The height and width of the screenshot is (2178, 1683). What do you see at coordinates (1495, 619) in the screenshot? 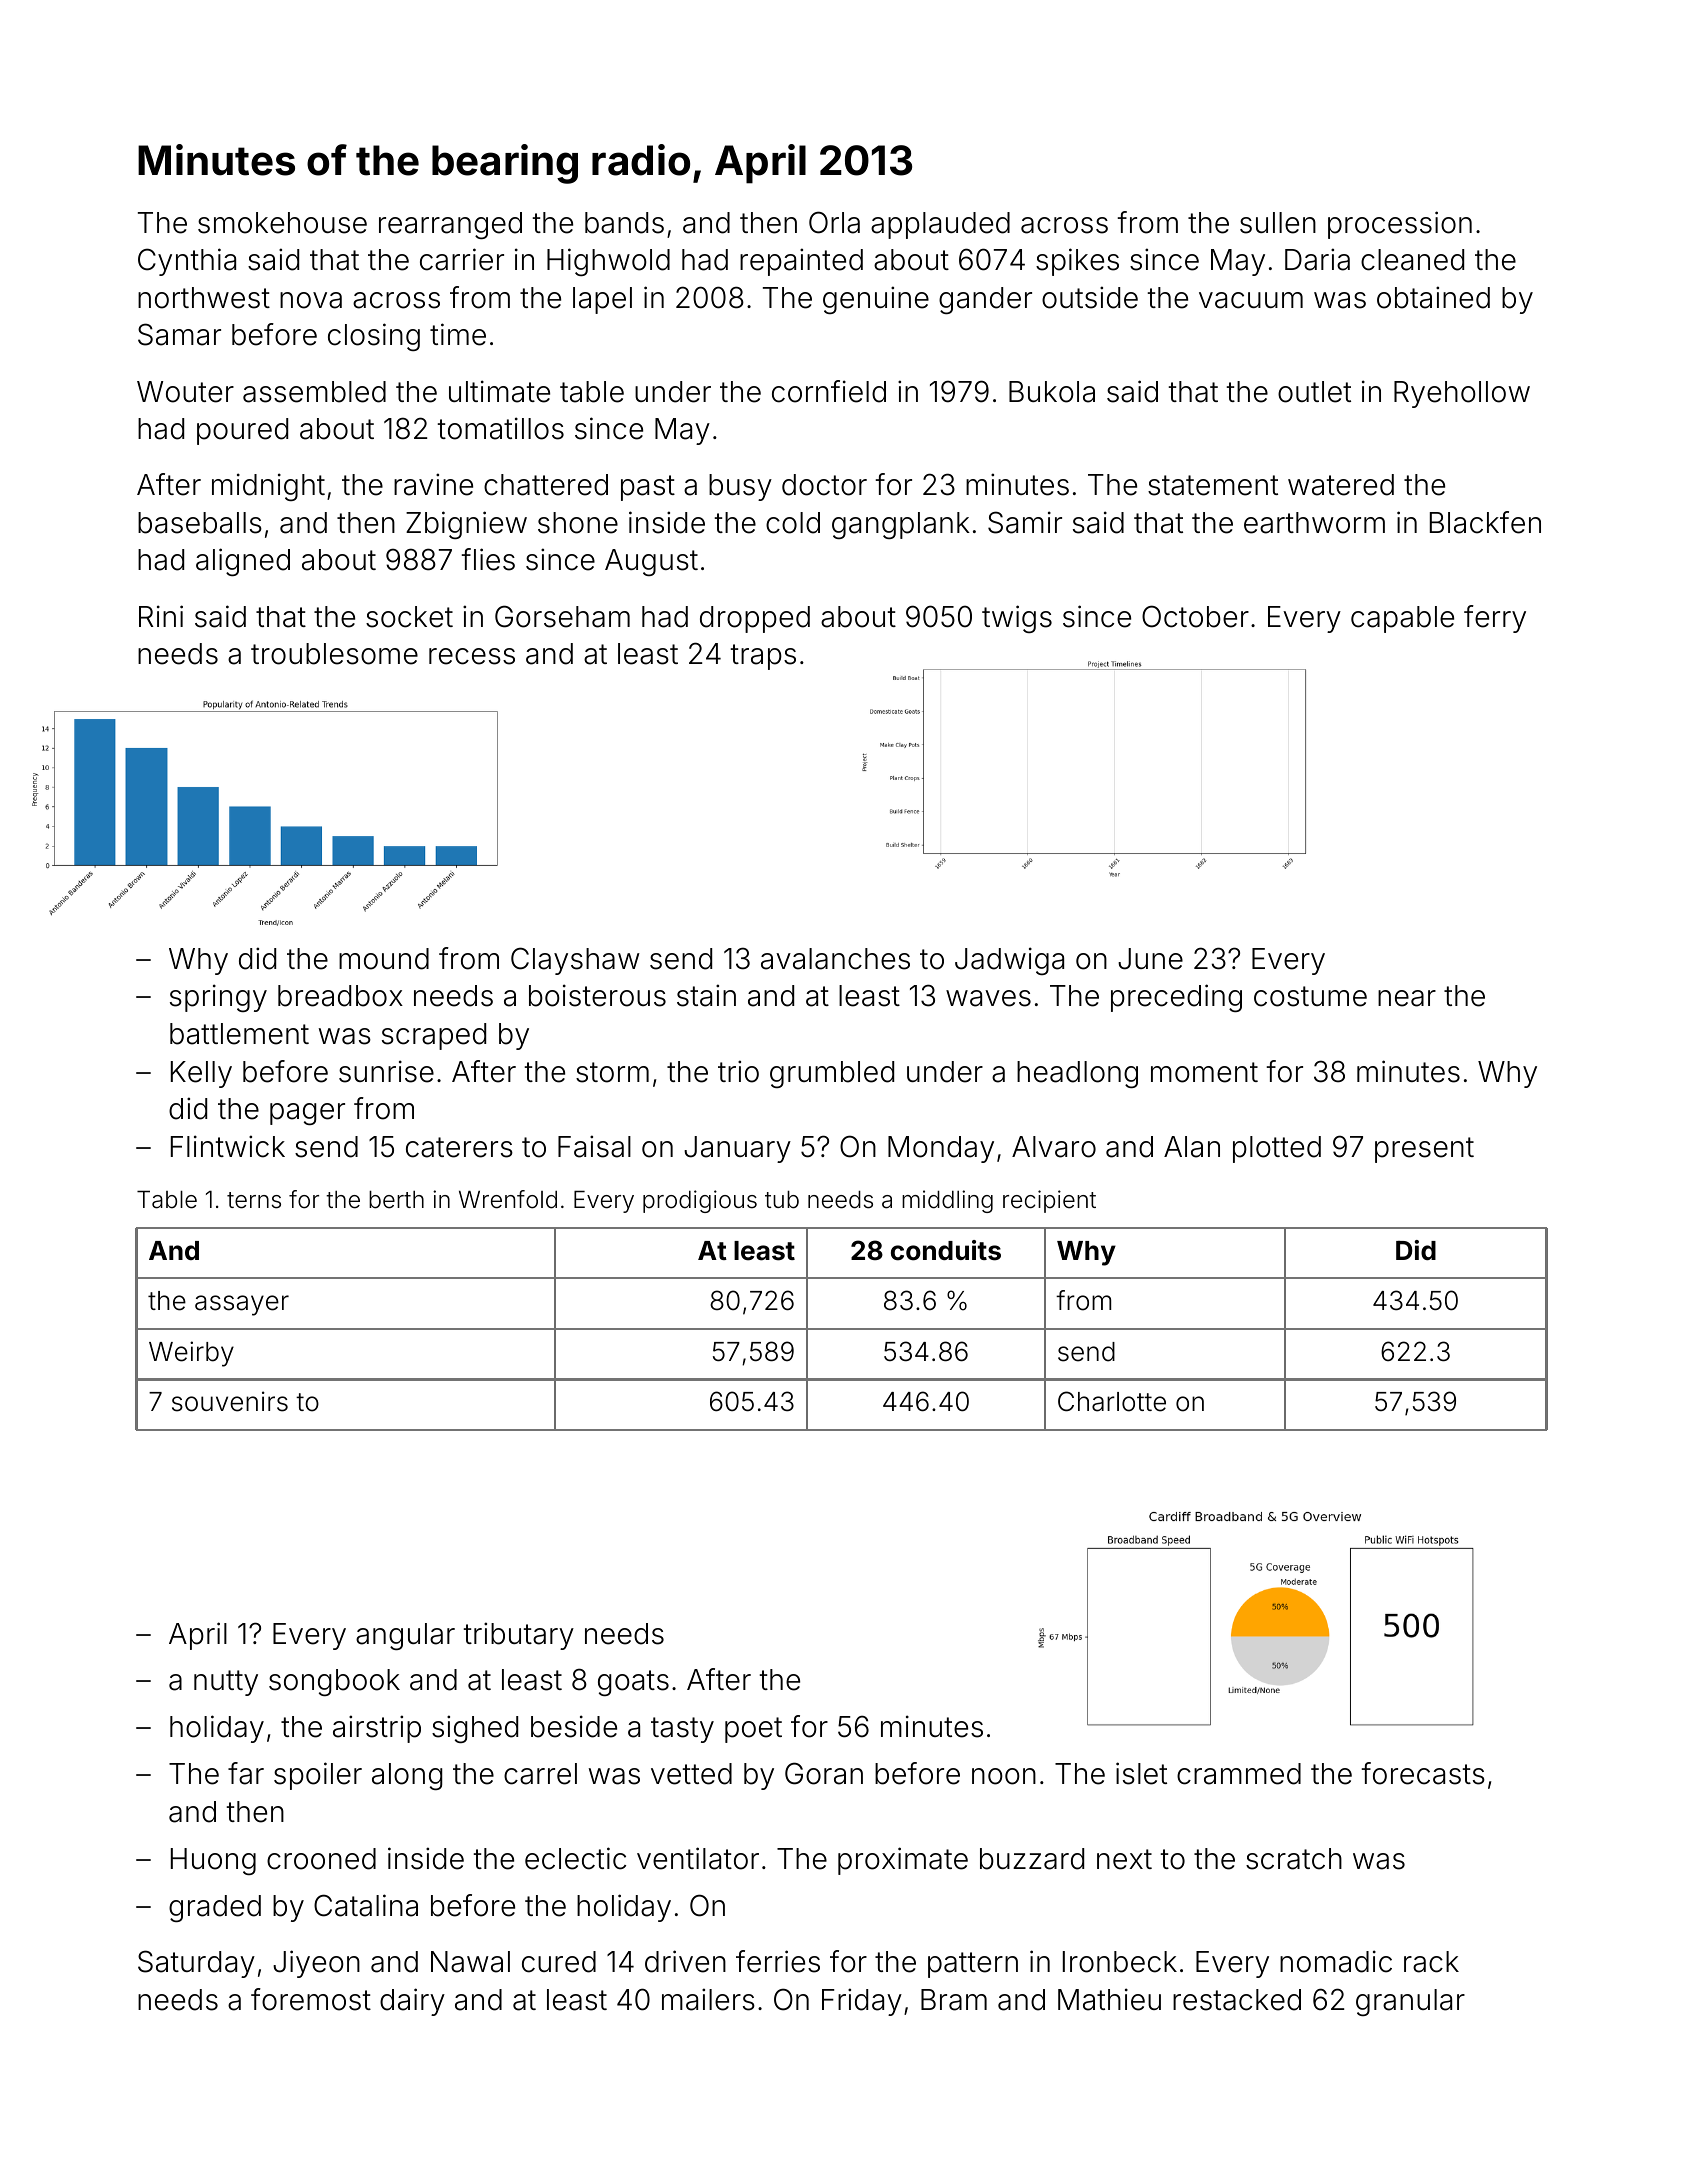
I see `ferry` at bounding box center [1495, 619].
